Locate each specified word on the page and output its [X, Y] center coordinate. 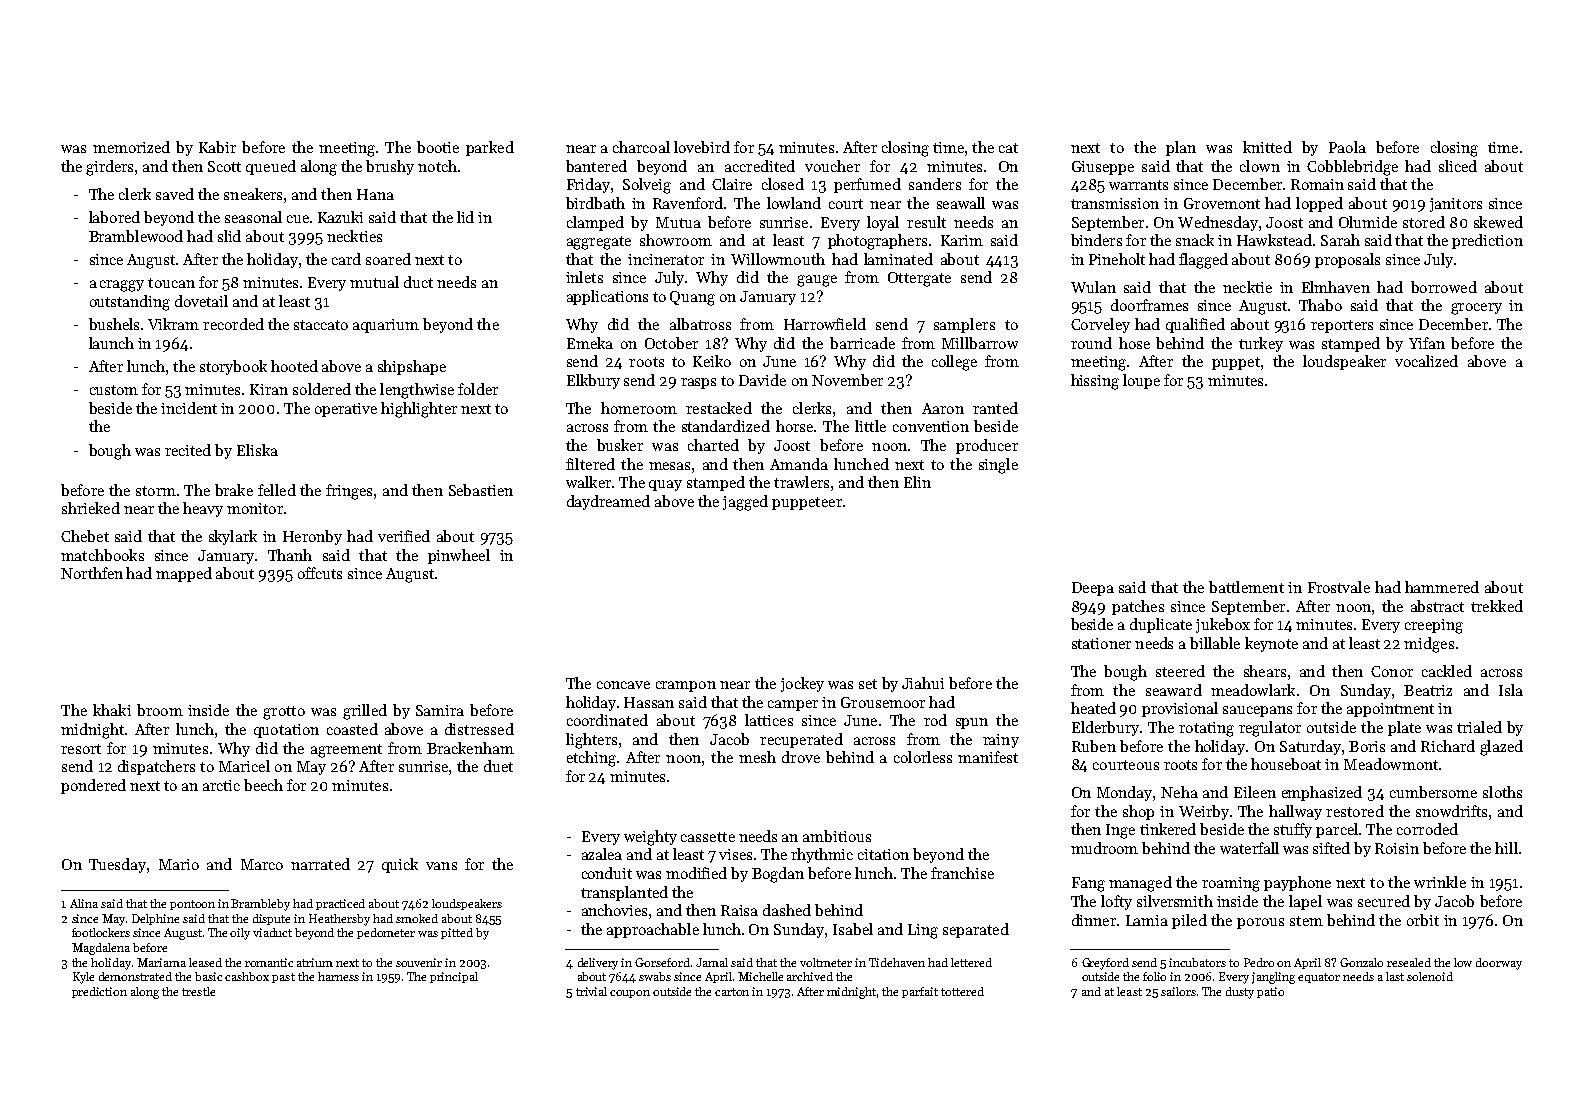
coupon [630, 994]
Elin [917, 482]
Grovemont [1222, 203]
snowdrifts [1451, 811]
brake [234, 490]
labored [114, 217]
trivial [591, 991]
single [998, 466]
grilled [365, 712]
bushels [114, 324]
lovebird [702, 147]
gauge [817, 281]
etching [591, 759]
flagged [1203, 261]
